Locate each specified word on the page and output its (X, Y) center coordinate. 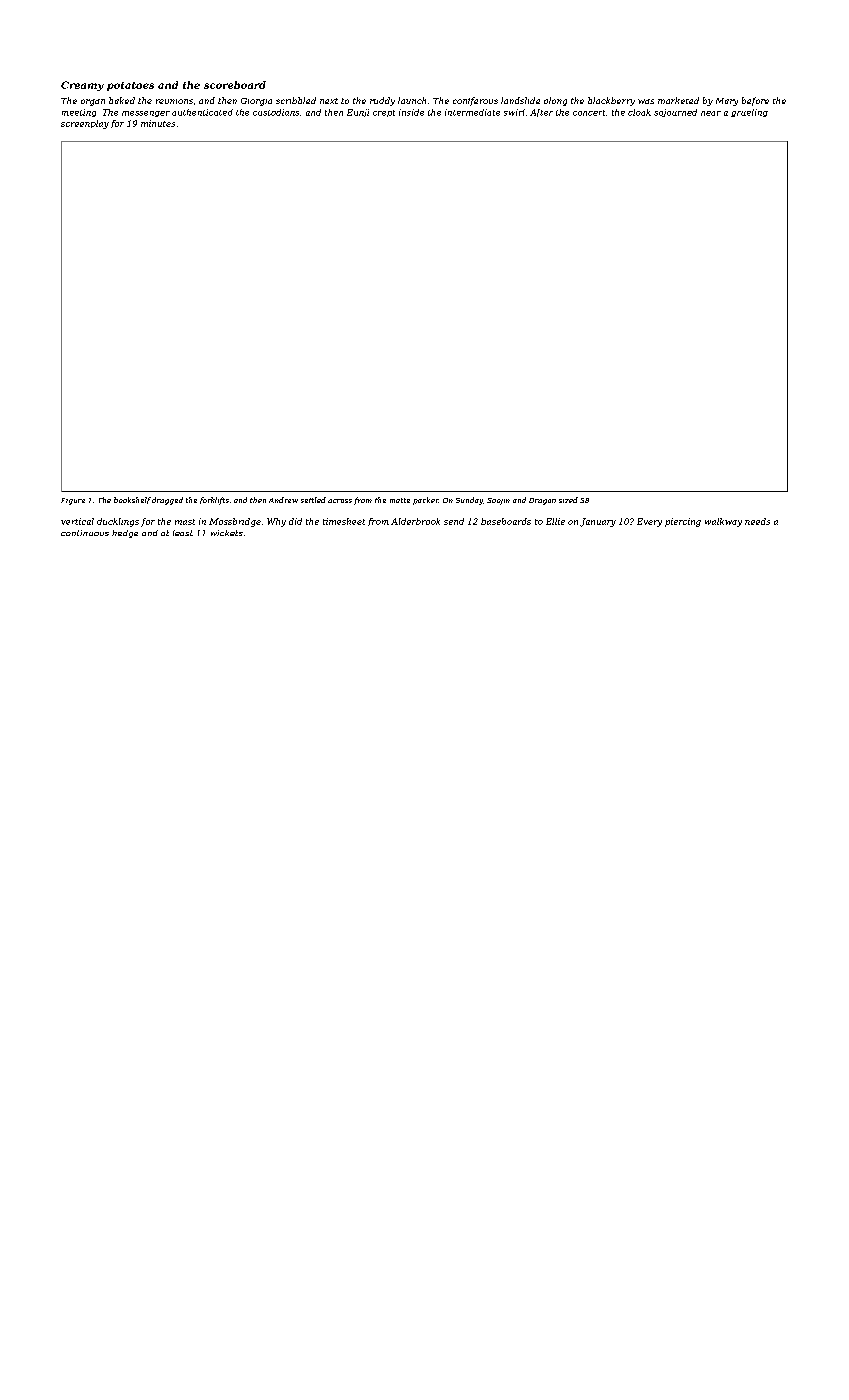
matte (400, 500)
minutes (158, 123)
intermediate (472, 112)
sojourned (675, 113)
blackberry (611, 101)
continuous (85, 533)
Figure (73, 501)
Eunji (358, 113)
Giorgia (256, 102)
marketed (678, 100)
